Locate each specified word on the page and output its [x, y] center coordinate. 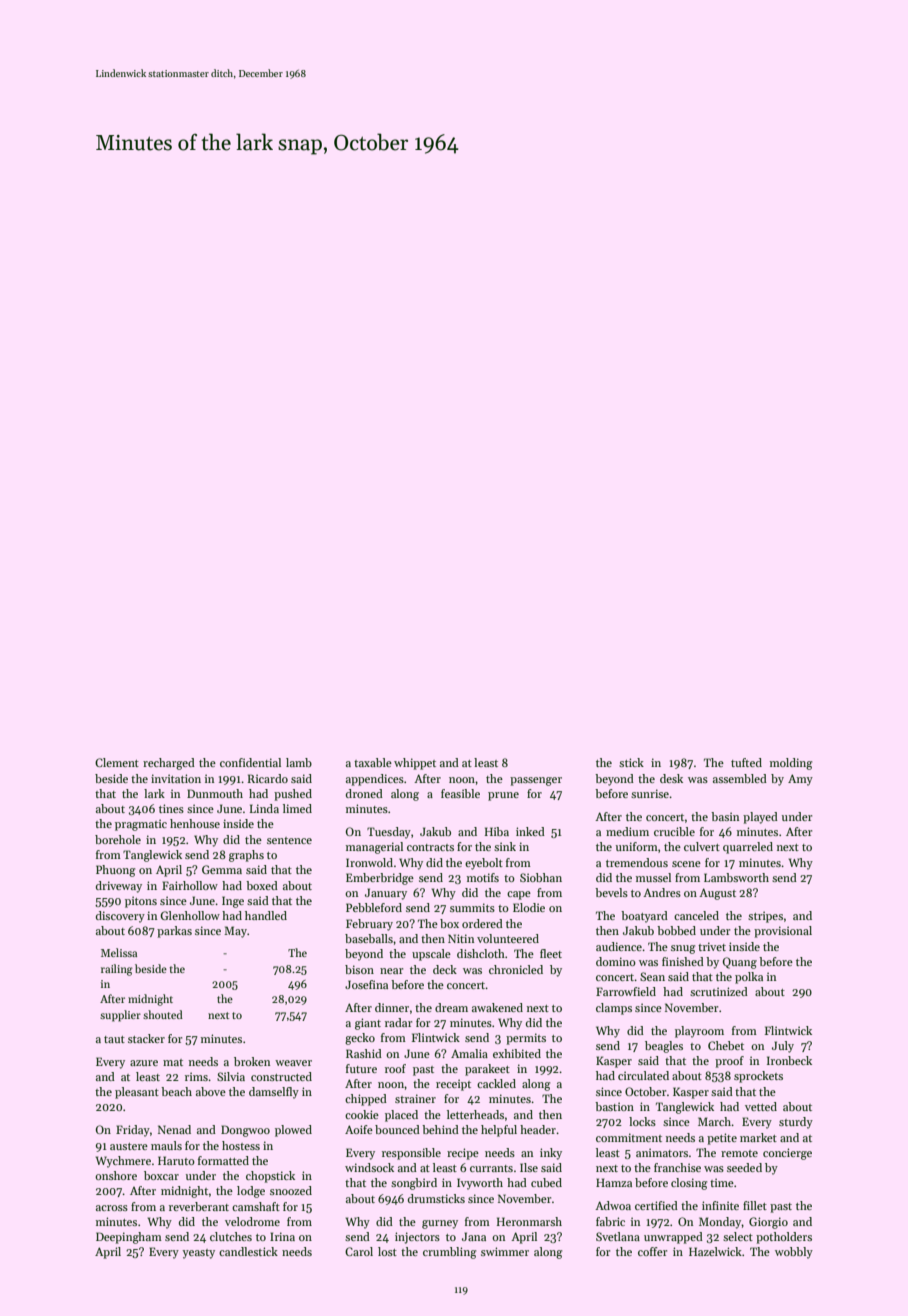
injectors [417, 1238]
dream [451, 1007]
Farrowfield [626, 991]
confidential [250, 762]
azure [144, 1063]
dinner [392, 1007]
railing [117, 970]
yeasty [198, 1254]
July [783, 1047]
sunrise [650, 793]
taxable [373, 762]
